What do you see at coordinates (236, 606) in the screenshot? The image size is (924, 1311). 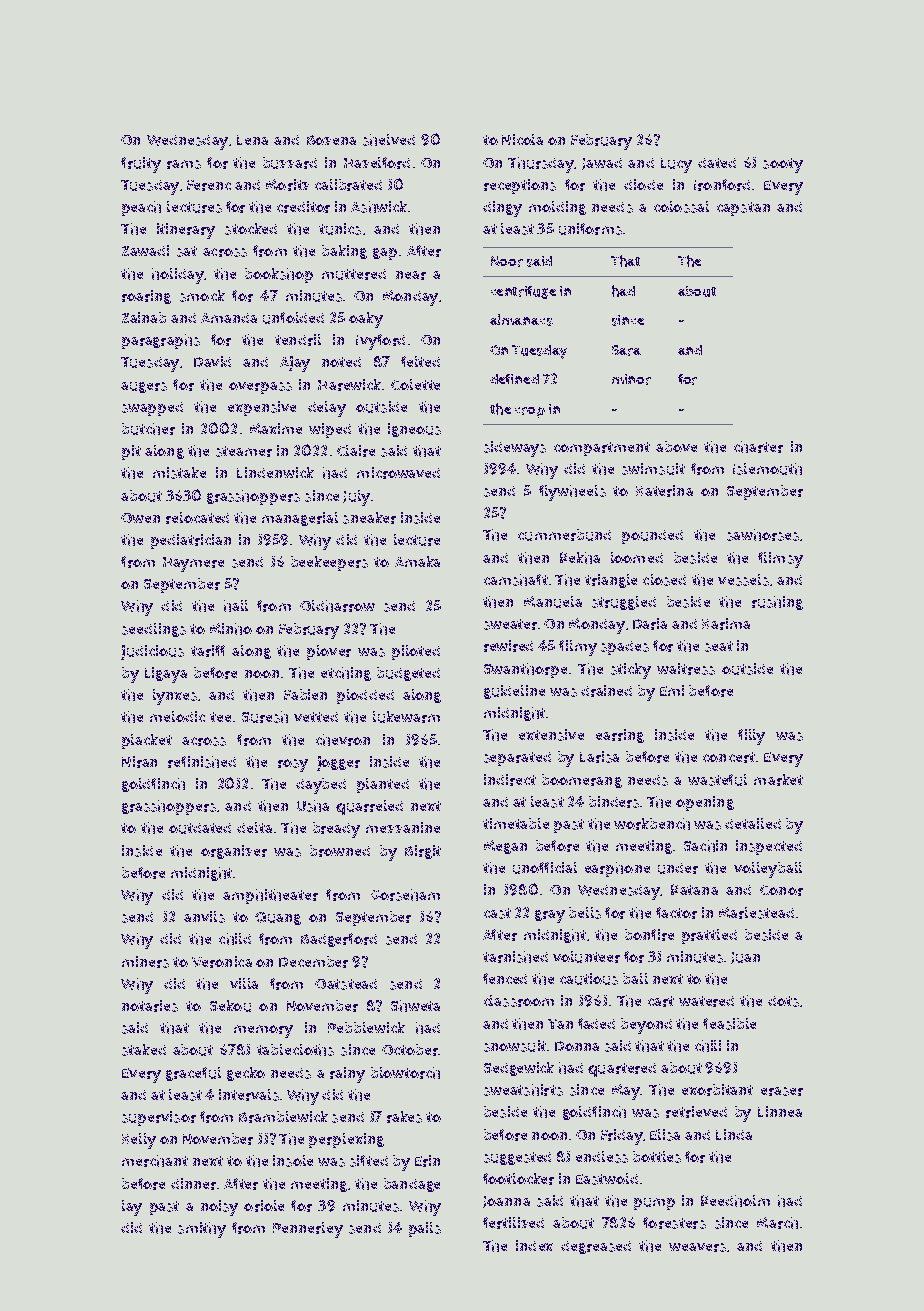 I see `hall` at bounding box center [236, 606].
